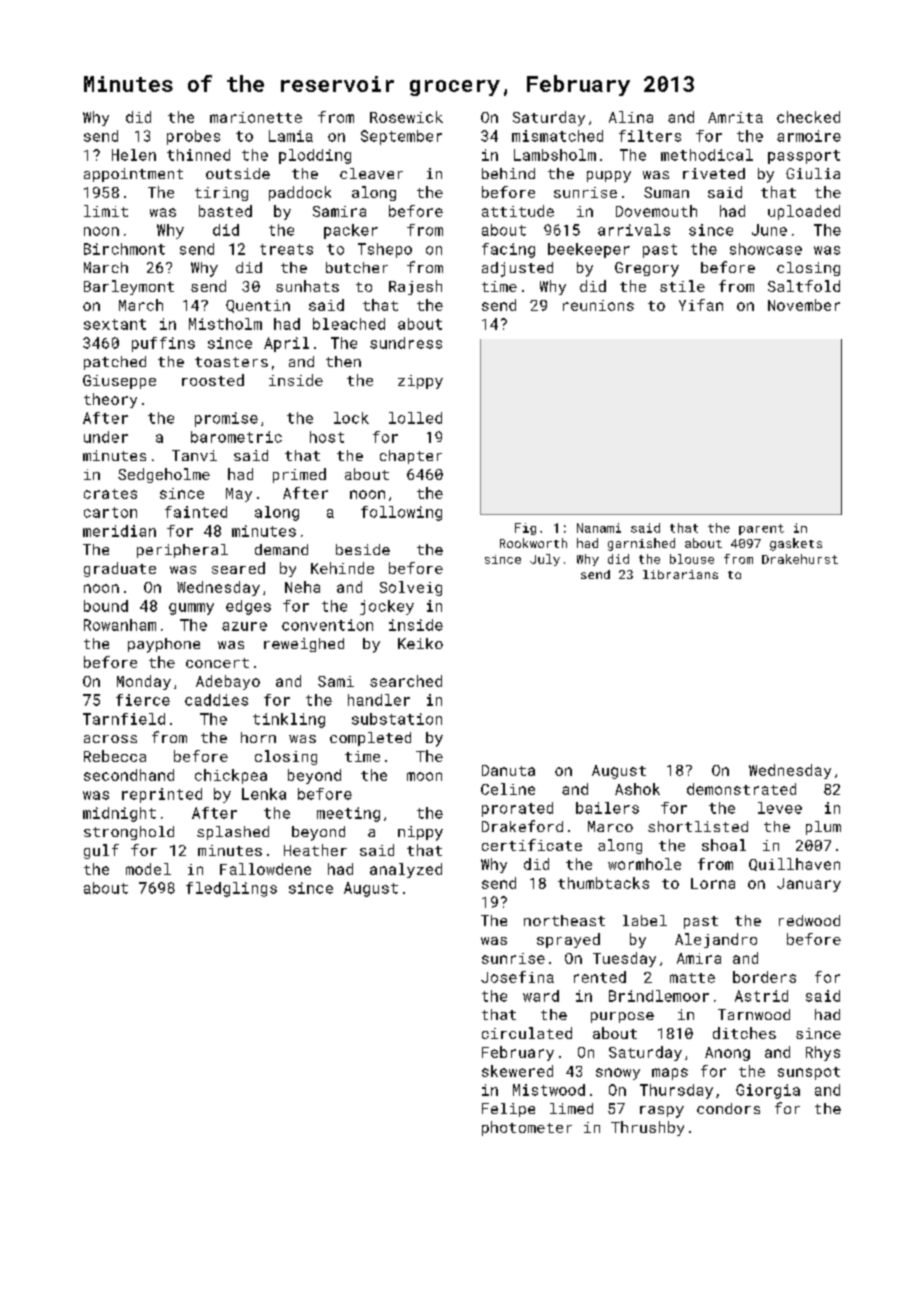 The height and width of the screenshot is (1308, 924). What do you see at coordinates (148, 869) in the screenshot?
I see `model` at bounding box center [148, 869].
